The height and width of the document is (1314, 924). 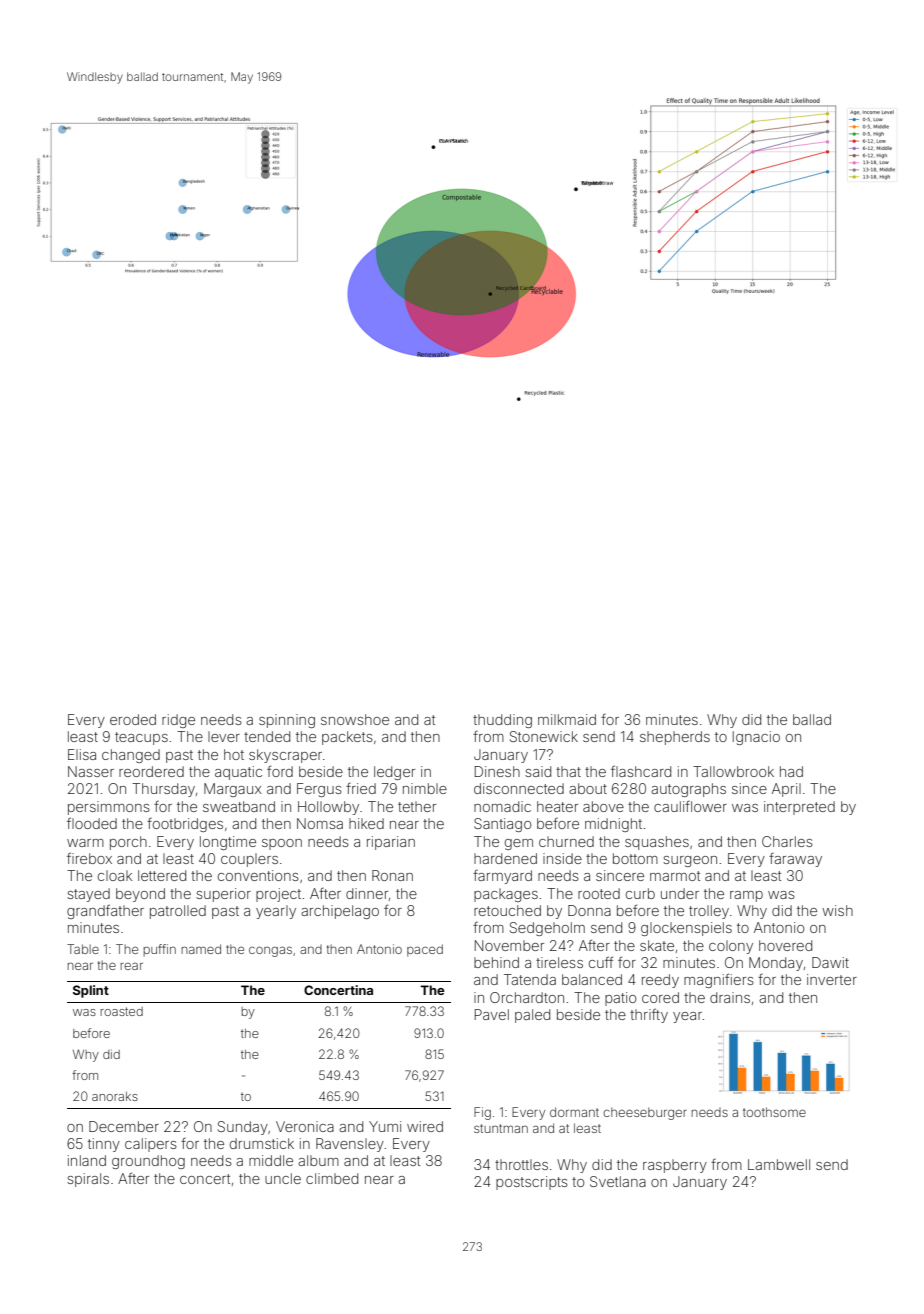 I want to click on thrifty, so click(x=649, y=1015).
